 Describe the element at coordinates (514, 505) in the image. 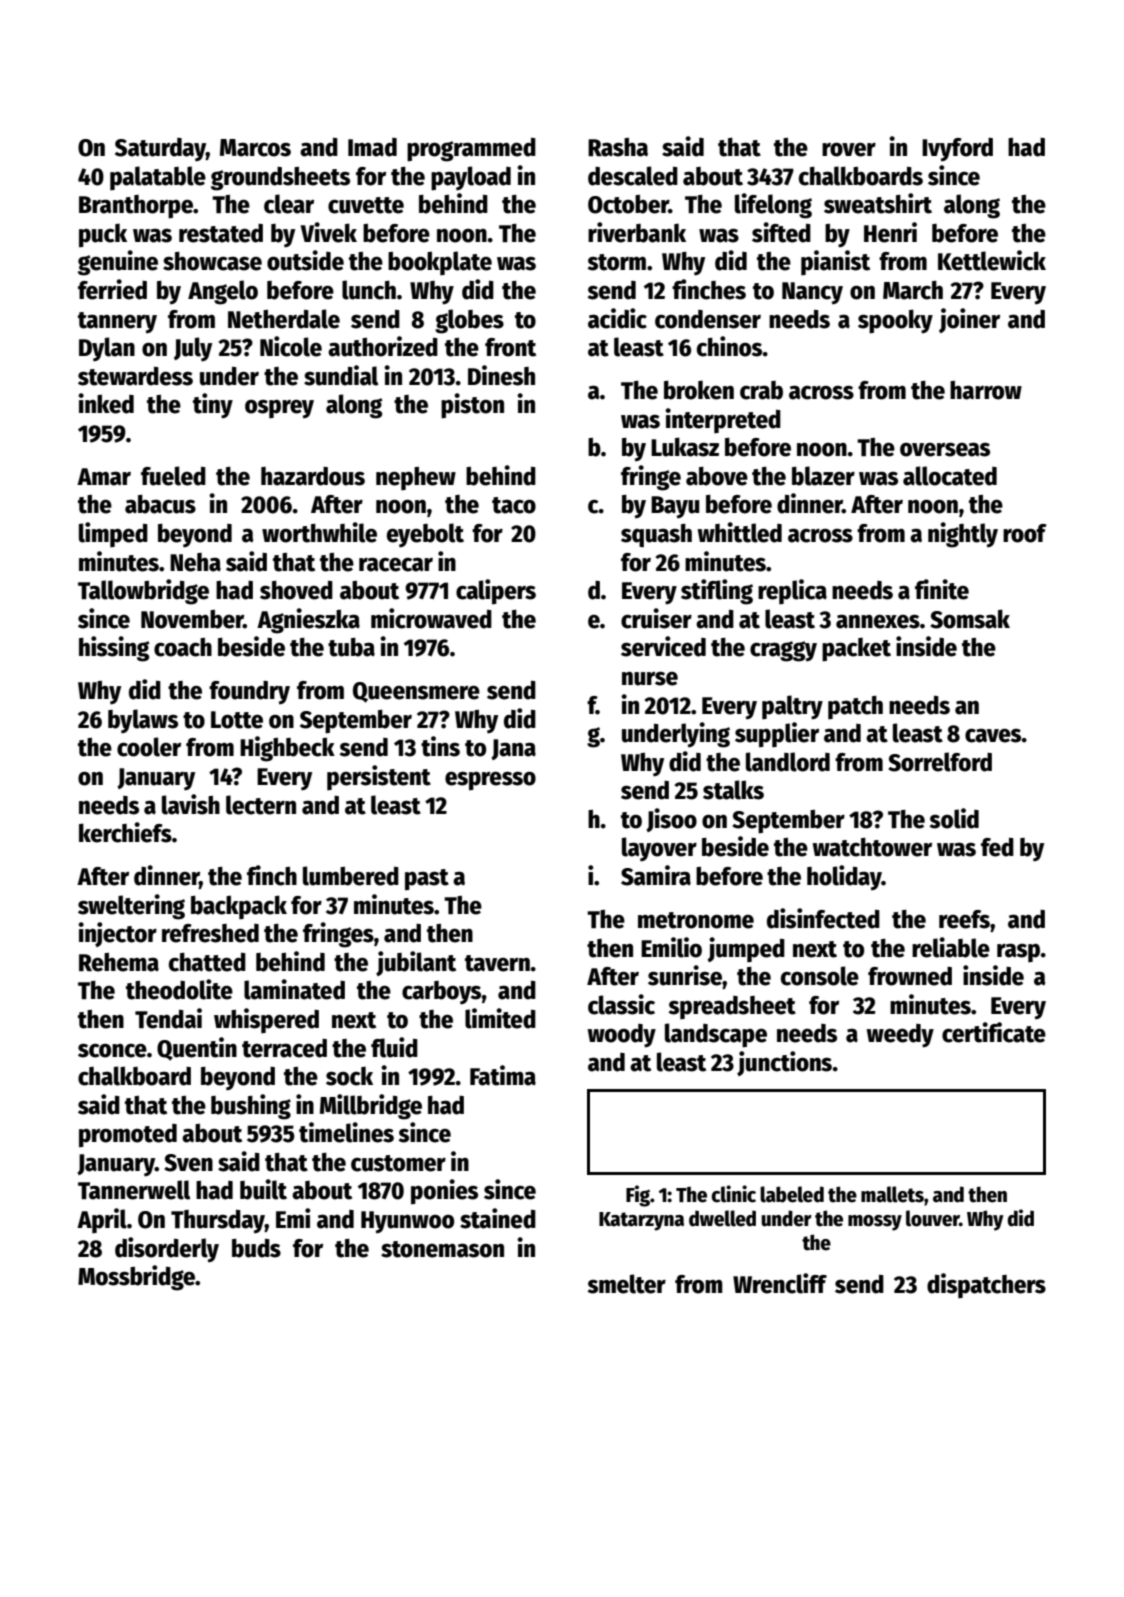

I see `taco` at that location.
